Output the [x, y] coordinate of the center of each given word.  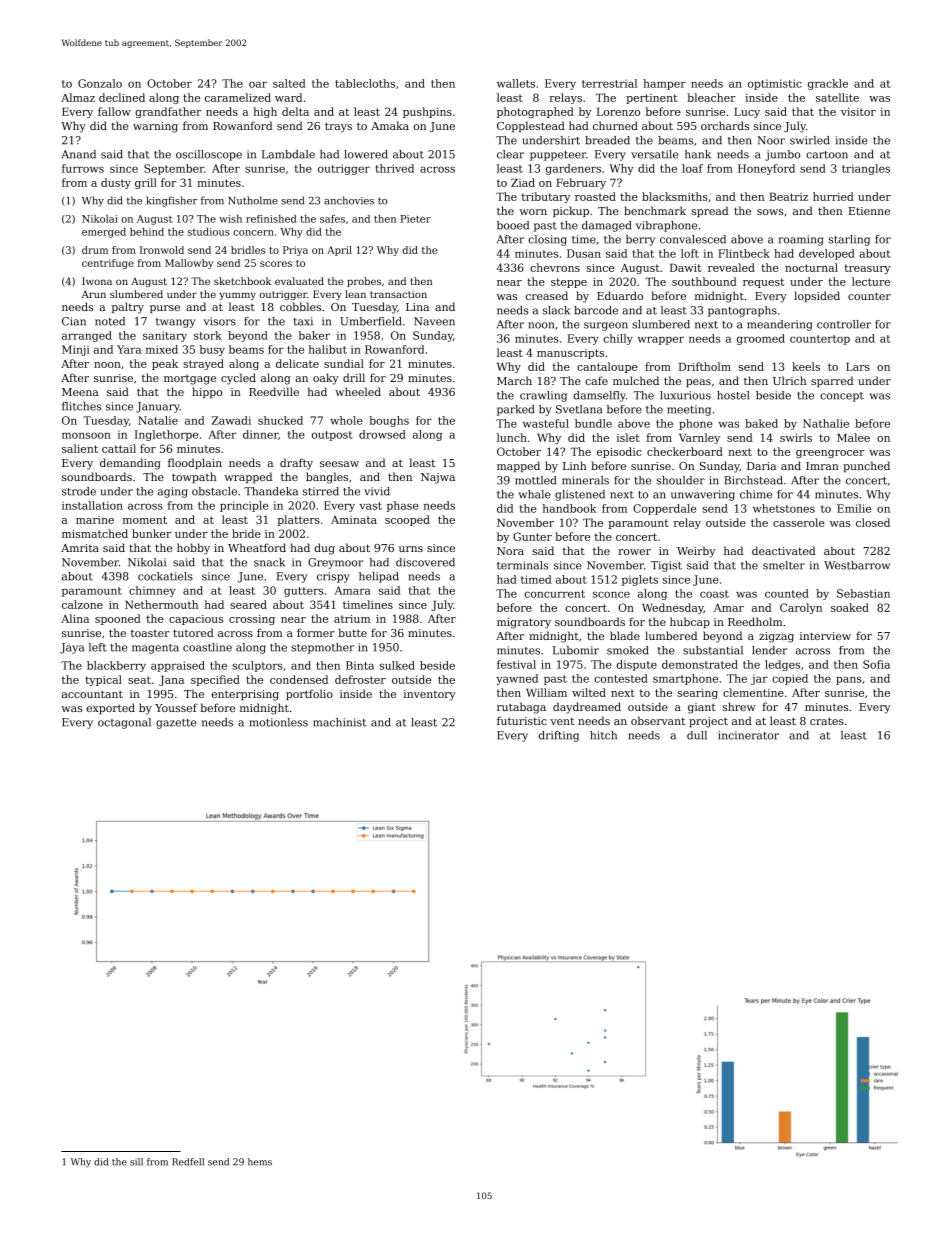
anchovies [349, 200]
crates [827, 721]
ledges [782, 665]
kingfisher [171, 201]
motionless [278, 722]
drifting [559, 736]
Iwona [97, 281]
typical [103, 680]
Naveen [434, 321]
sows [770, 212]
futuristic [522, 720]
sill [136, 1162]
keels [806, 366]
